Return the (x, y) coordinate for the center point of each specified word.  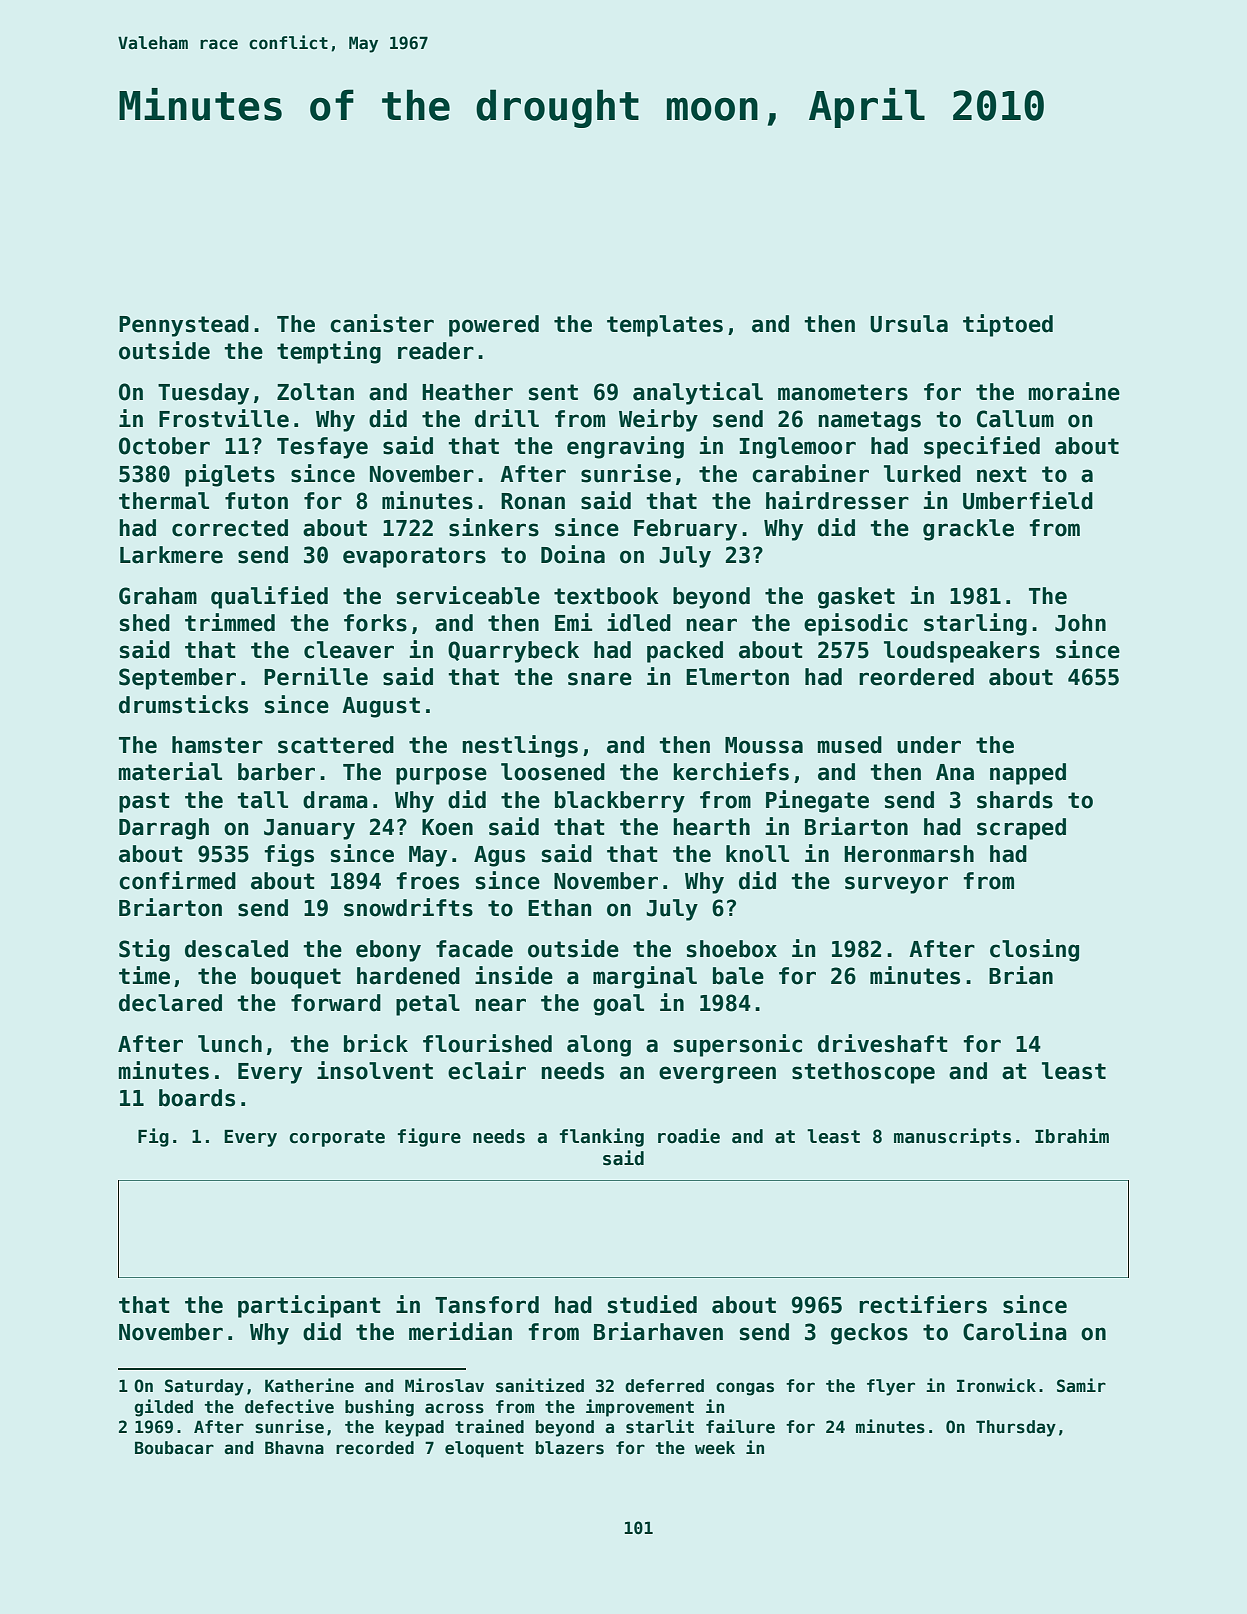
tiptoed (1008, 325)
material (170, 771)
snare (600, 679)
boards (197, 1098)
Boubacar (174, 1448)
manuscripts (952, 1137)
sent (553, 392)
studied (652, 1304)
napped (1028, 774)
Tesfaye (322, 448)
